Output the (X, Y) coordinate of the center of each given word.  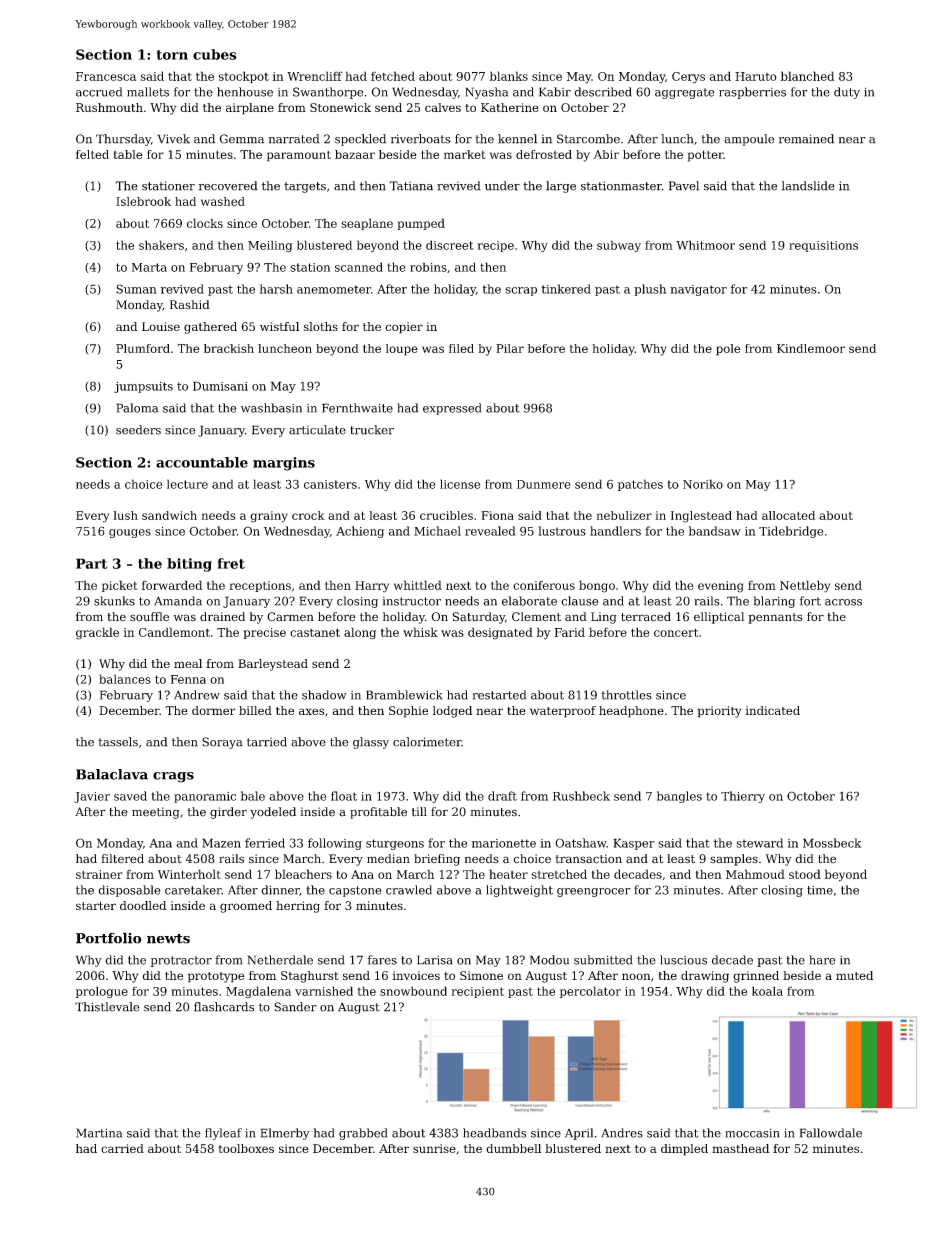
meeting (156, 813)
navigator (698, 290)
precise (264, 633)
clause (579, 601)
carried (122, 1148)
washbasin (271, 408)
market (465, 154)
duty (847, 93)
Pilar (510, 348)
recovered (228, 186)
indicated (773, 710)
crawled (409, 890)
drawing (705, 977)
